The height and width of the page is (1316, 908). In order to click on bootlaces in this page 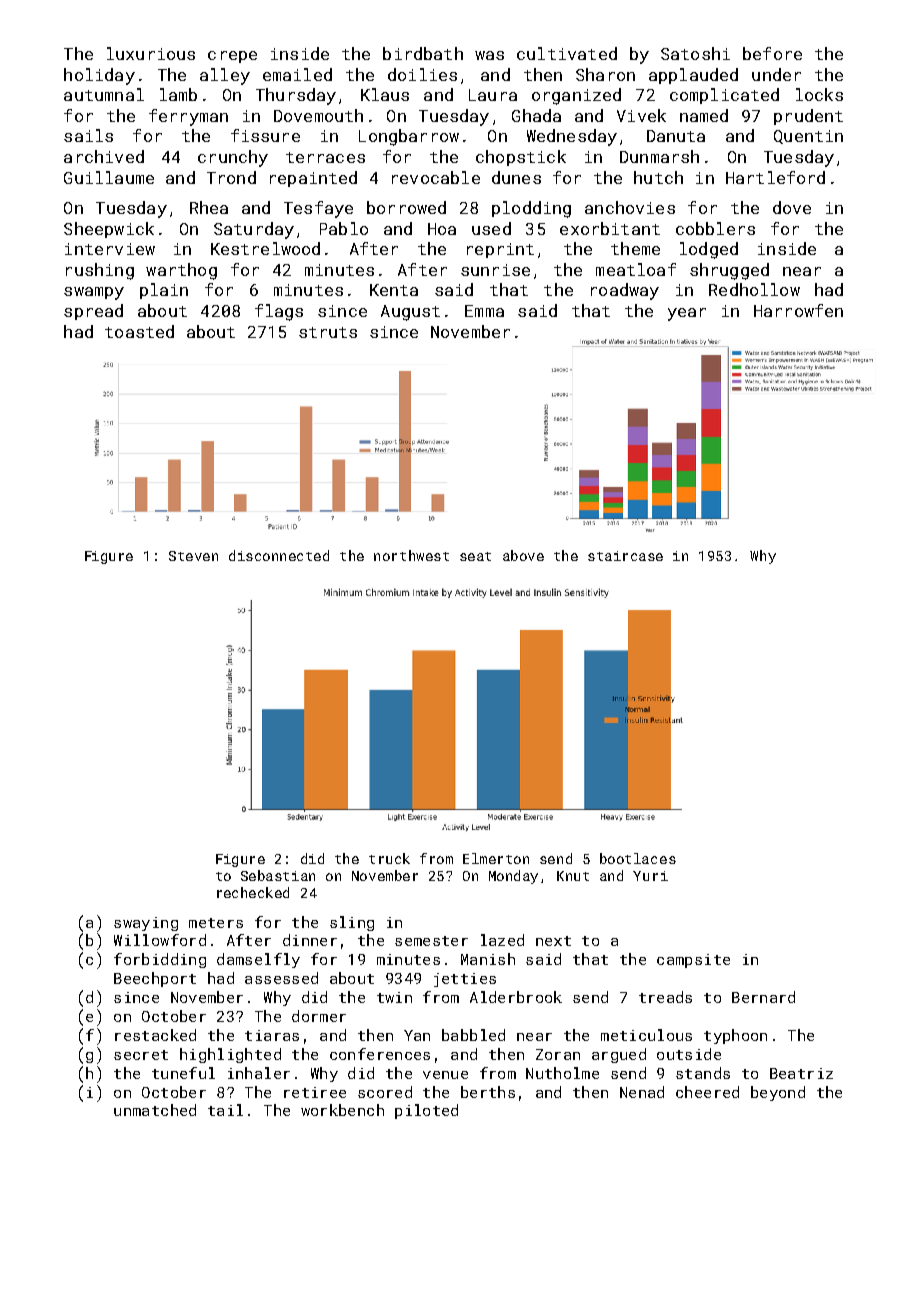, I will do `click(638, 858)`.
